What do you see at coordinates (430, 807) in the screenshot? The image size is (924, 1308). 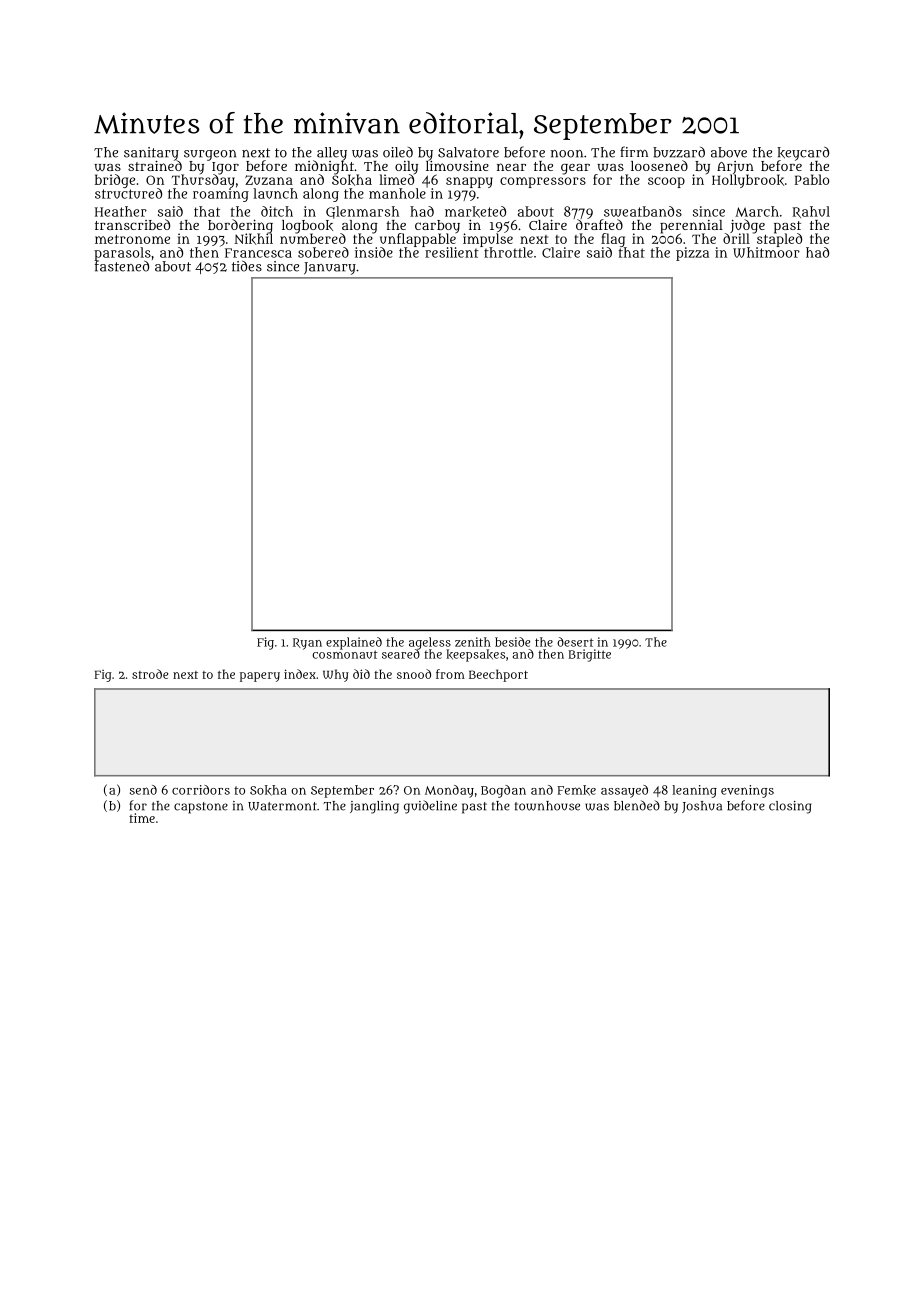 I see `guideline` at bounding box center [430, 807].
